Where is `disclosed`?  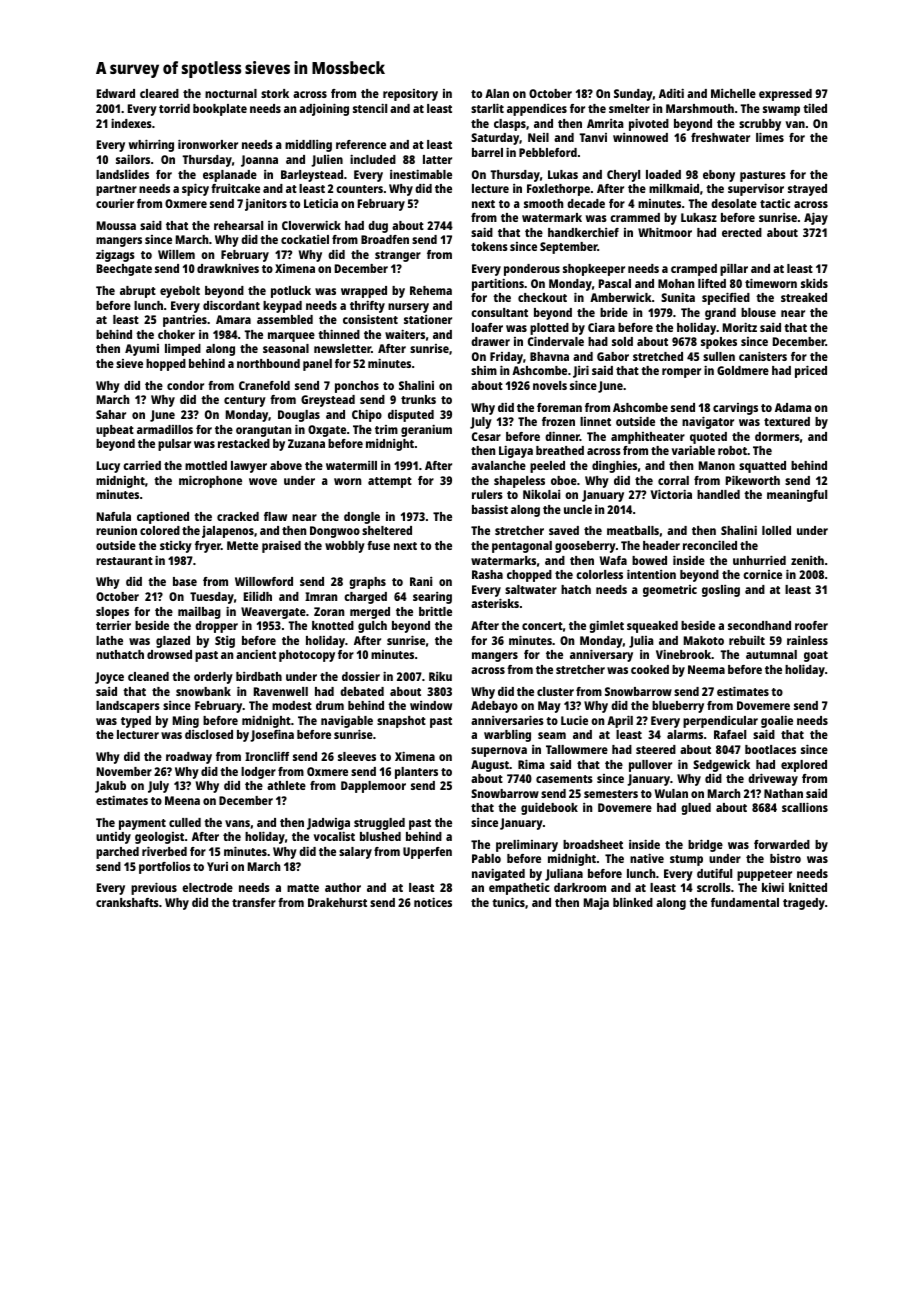 disclosed is located at coordinates (209, 734).
